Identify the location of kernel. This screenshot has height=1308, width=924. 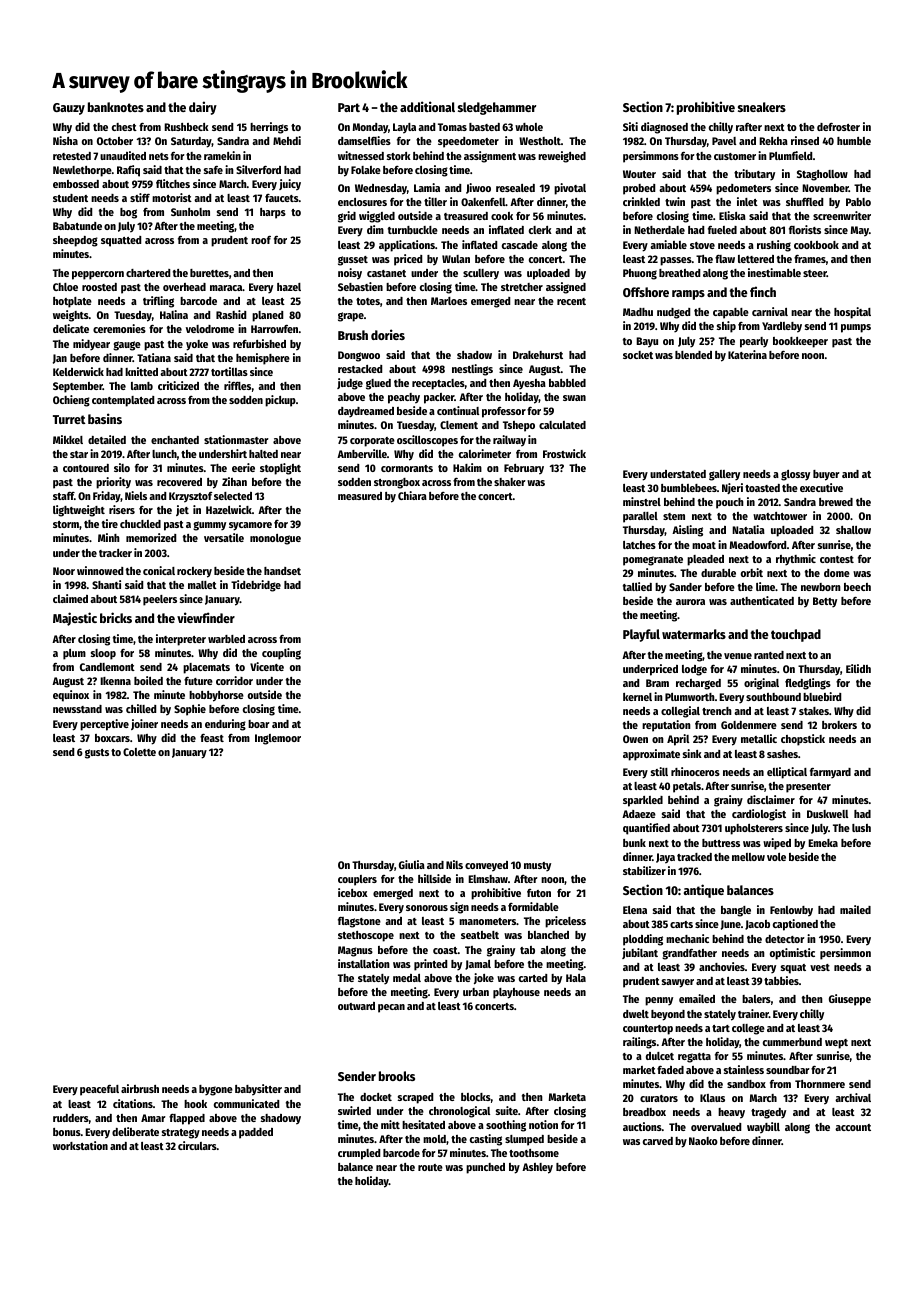
(637, 697).
